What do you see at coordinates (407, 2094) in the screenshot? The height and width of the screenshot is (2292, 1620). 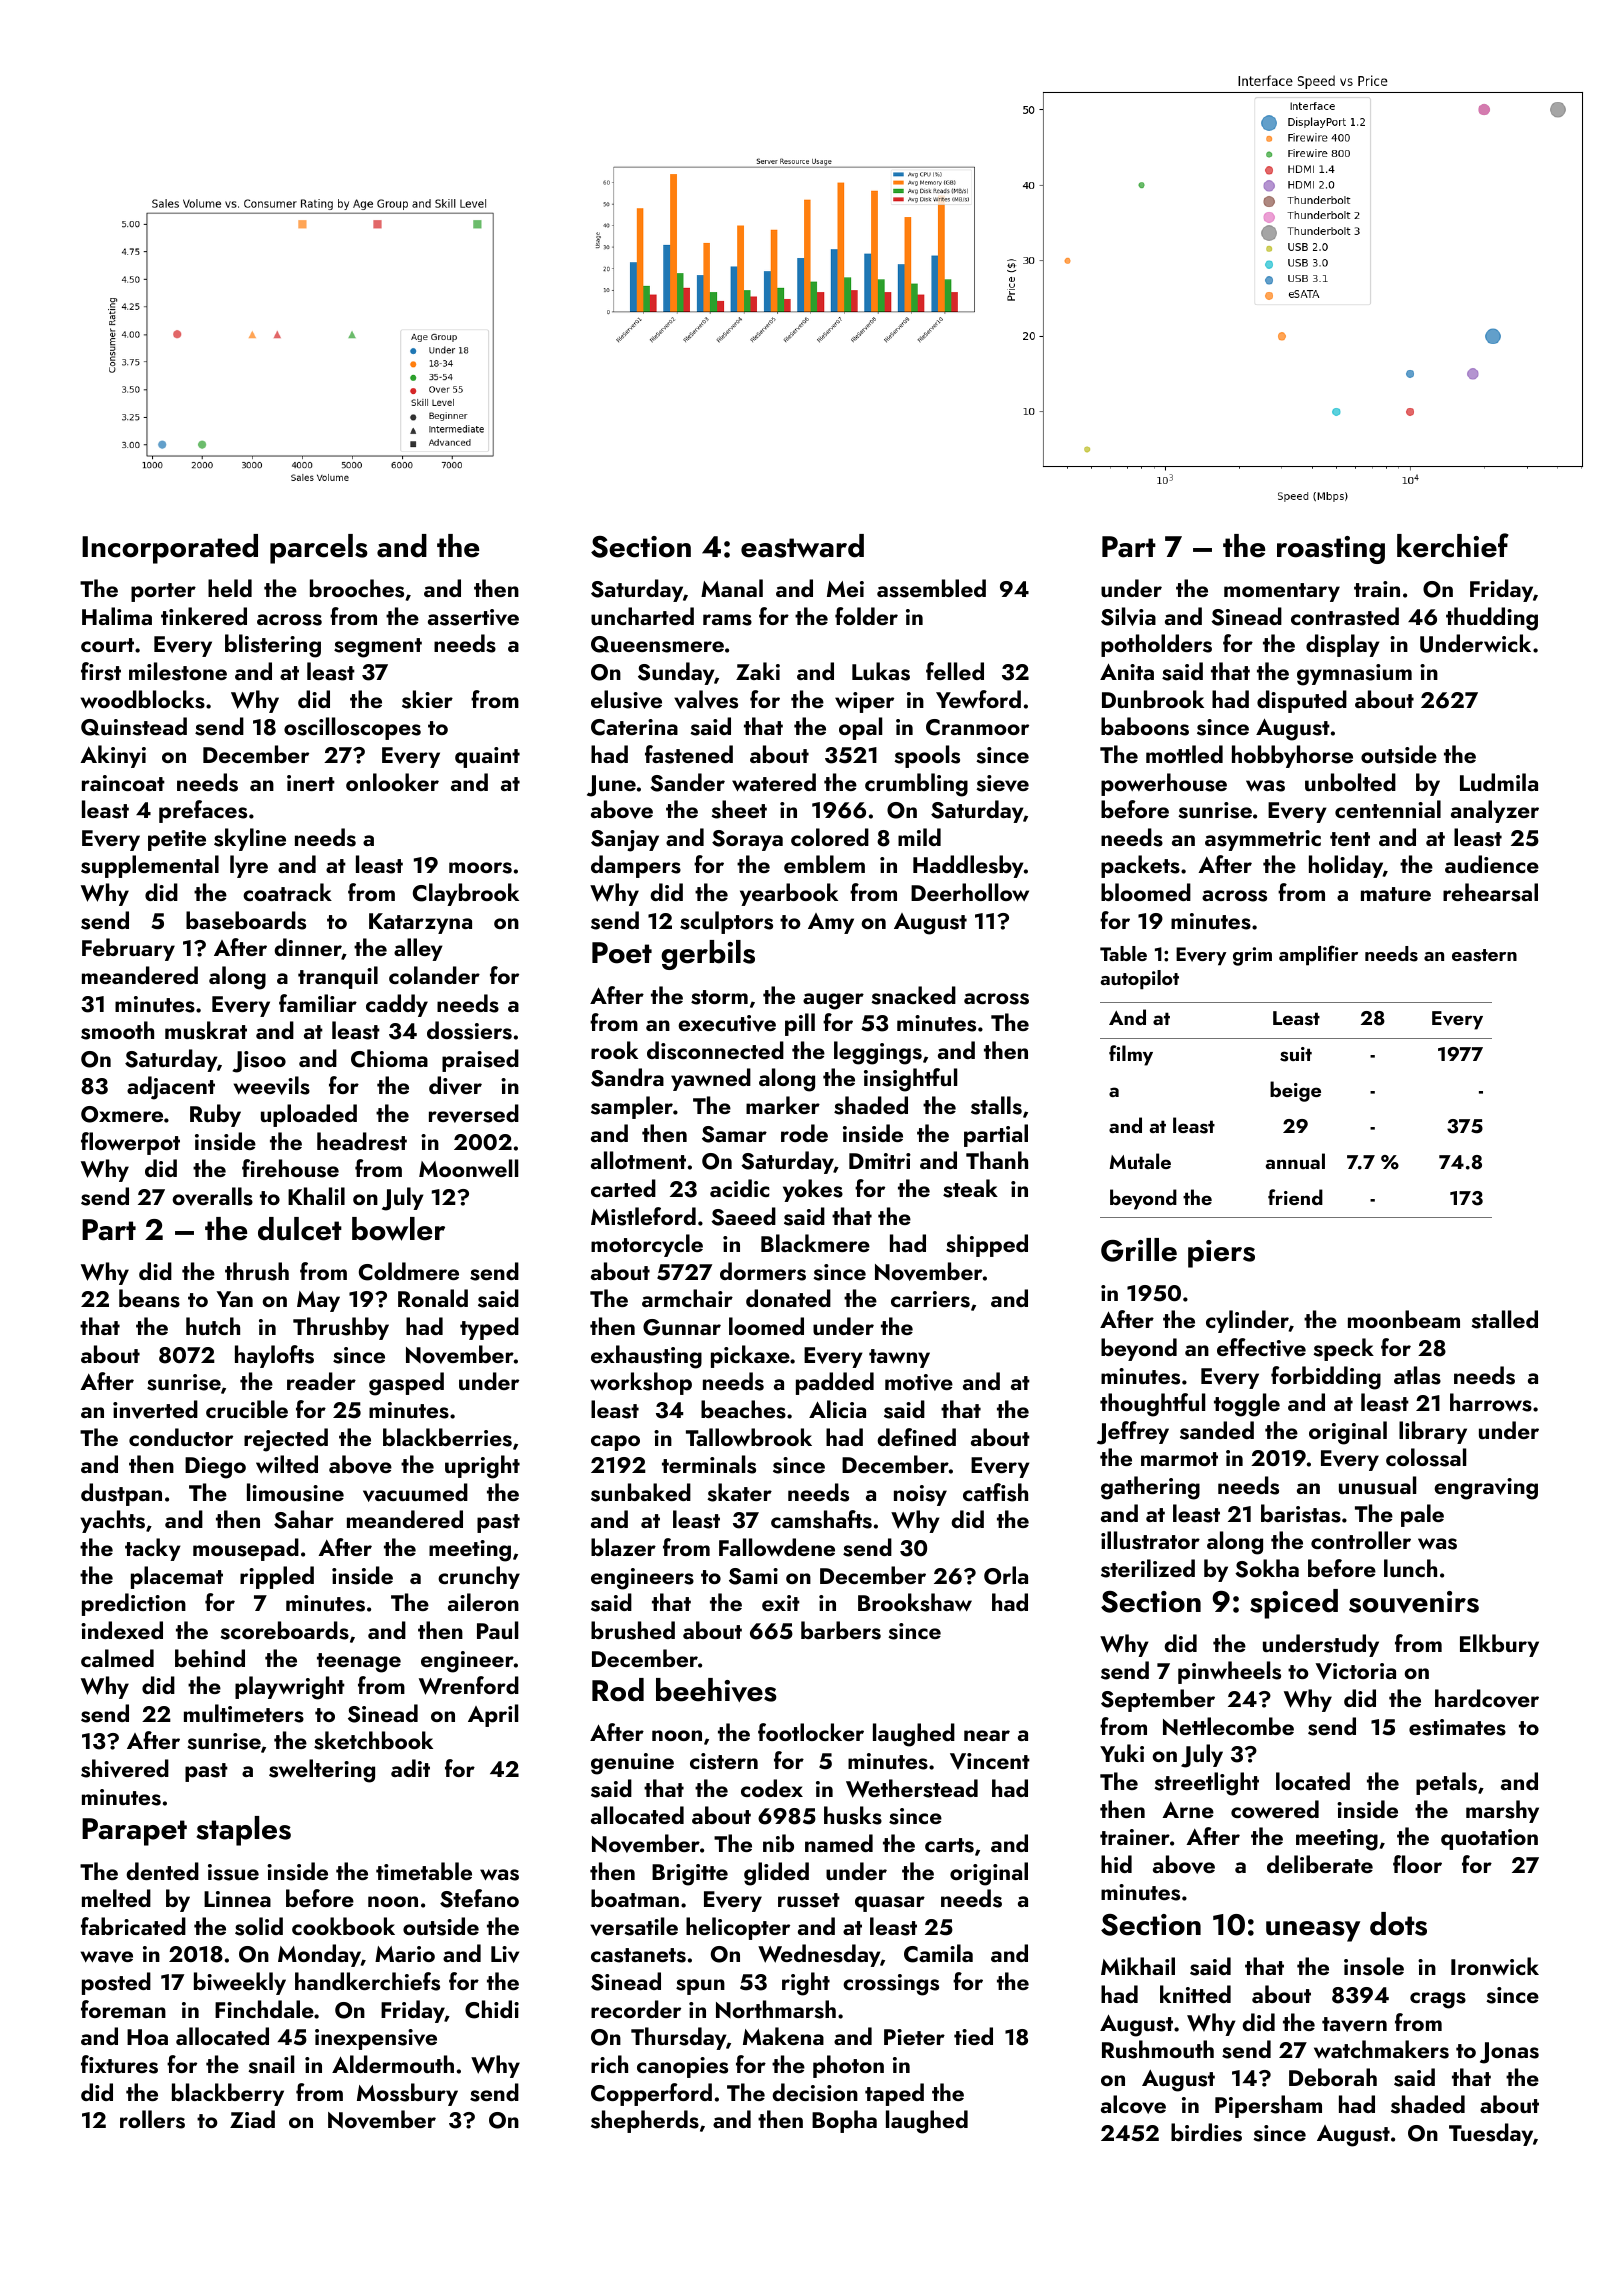 I see `Mossbury` at bounding box center [407, 2094].
